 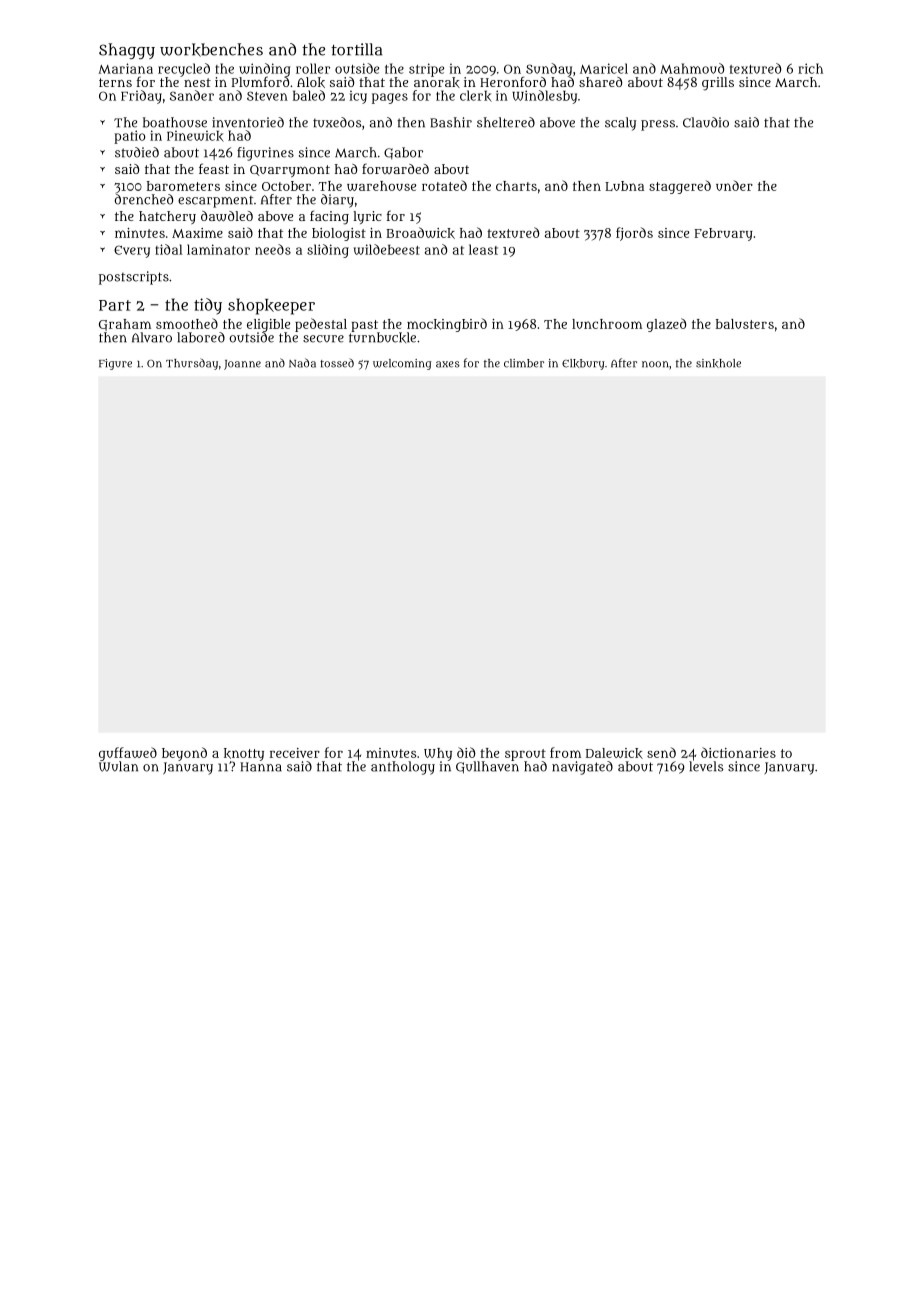 I want to click on Maricel, so click(x=604, y=68).
